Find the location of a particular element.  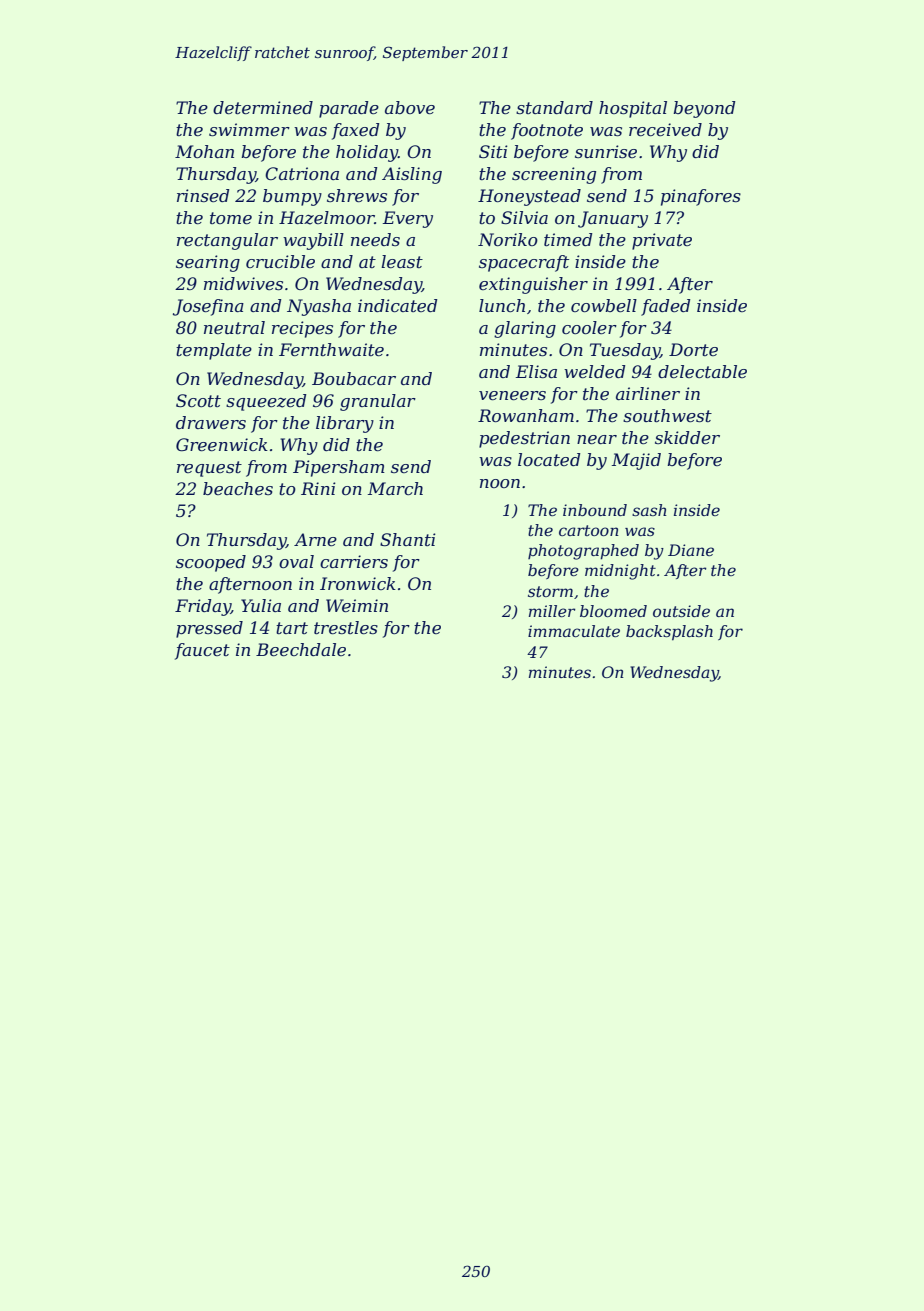

skidder is located at coordinates (687, 437).
